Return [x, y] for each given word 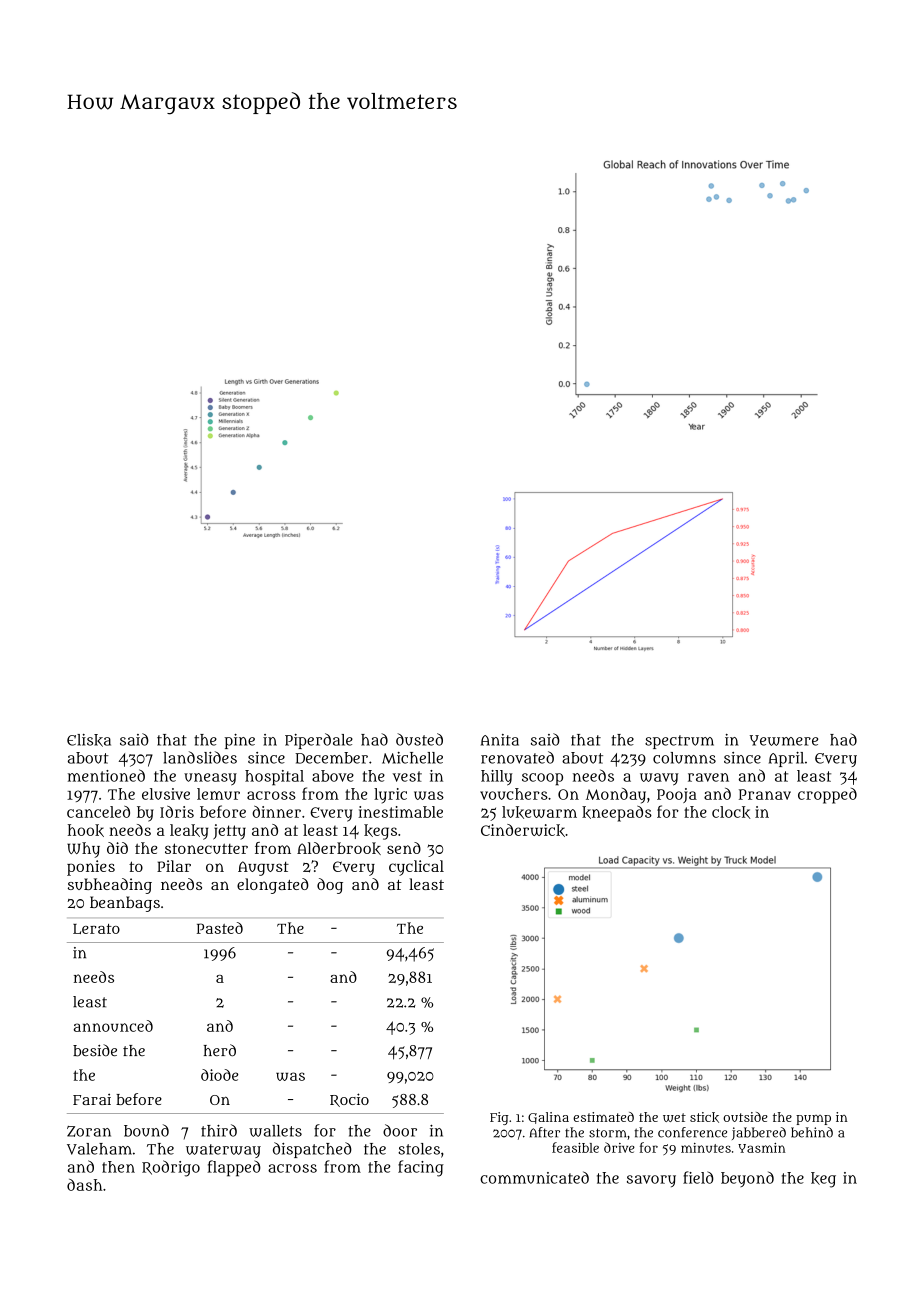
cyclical [416, 868]
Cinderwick [523, 830]
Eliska [89, 740]
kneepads [617, 814]
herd [220, 1050]
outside [745, 1117]
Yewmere [784, 740]
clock [731, 812]
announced [113, 1026]
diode [219, 1075]
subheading [110, 886]
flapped [234, 1168]
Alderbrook [339, 848]
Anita [500, 740]
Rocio [349, 1100]
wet [674, 1117]
